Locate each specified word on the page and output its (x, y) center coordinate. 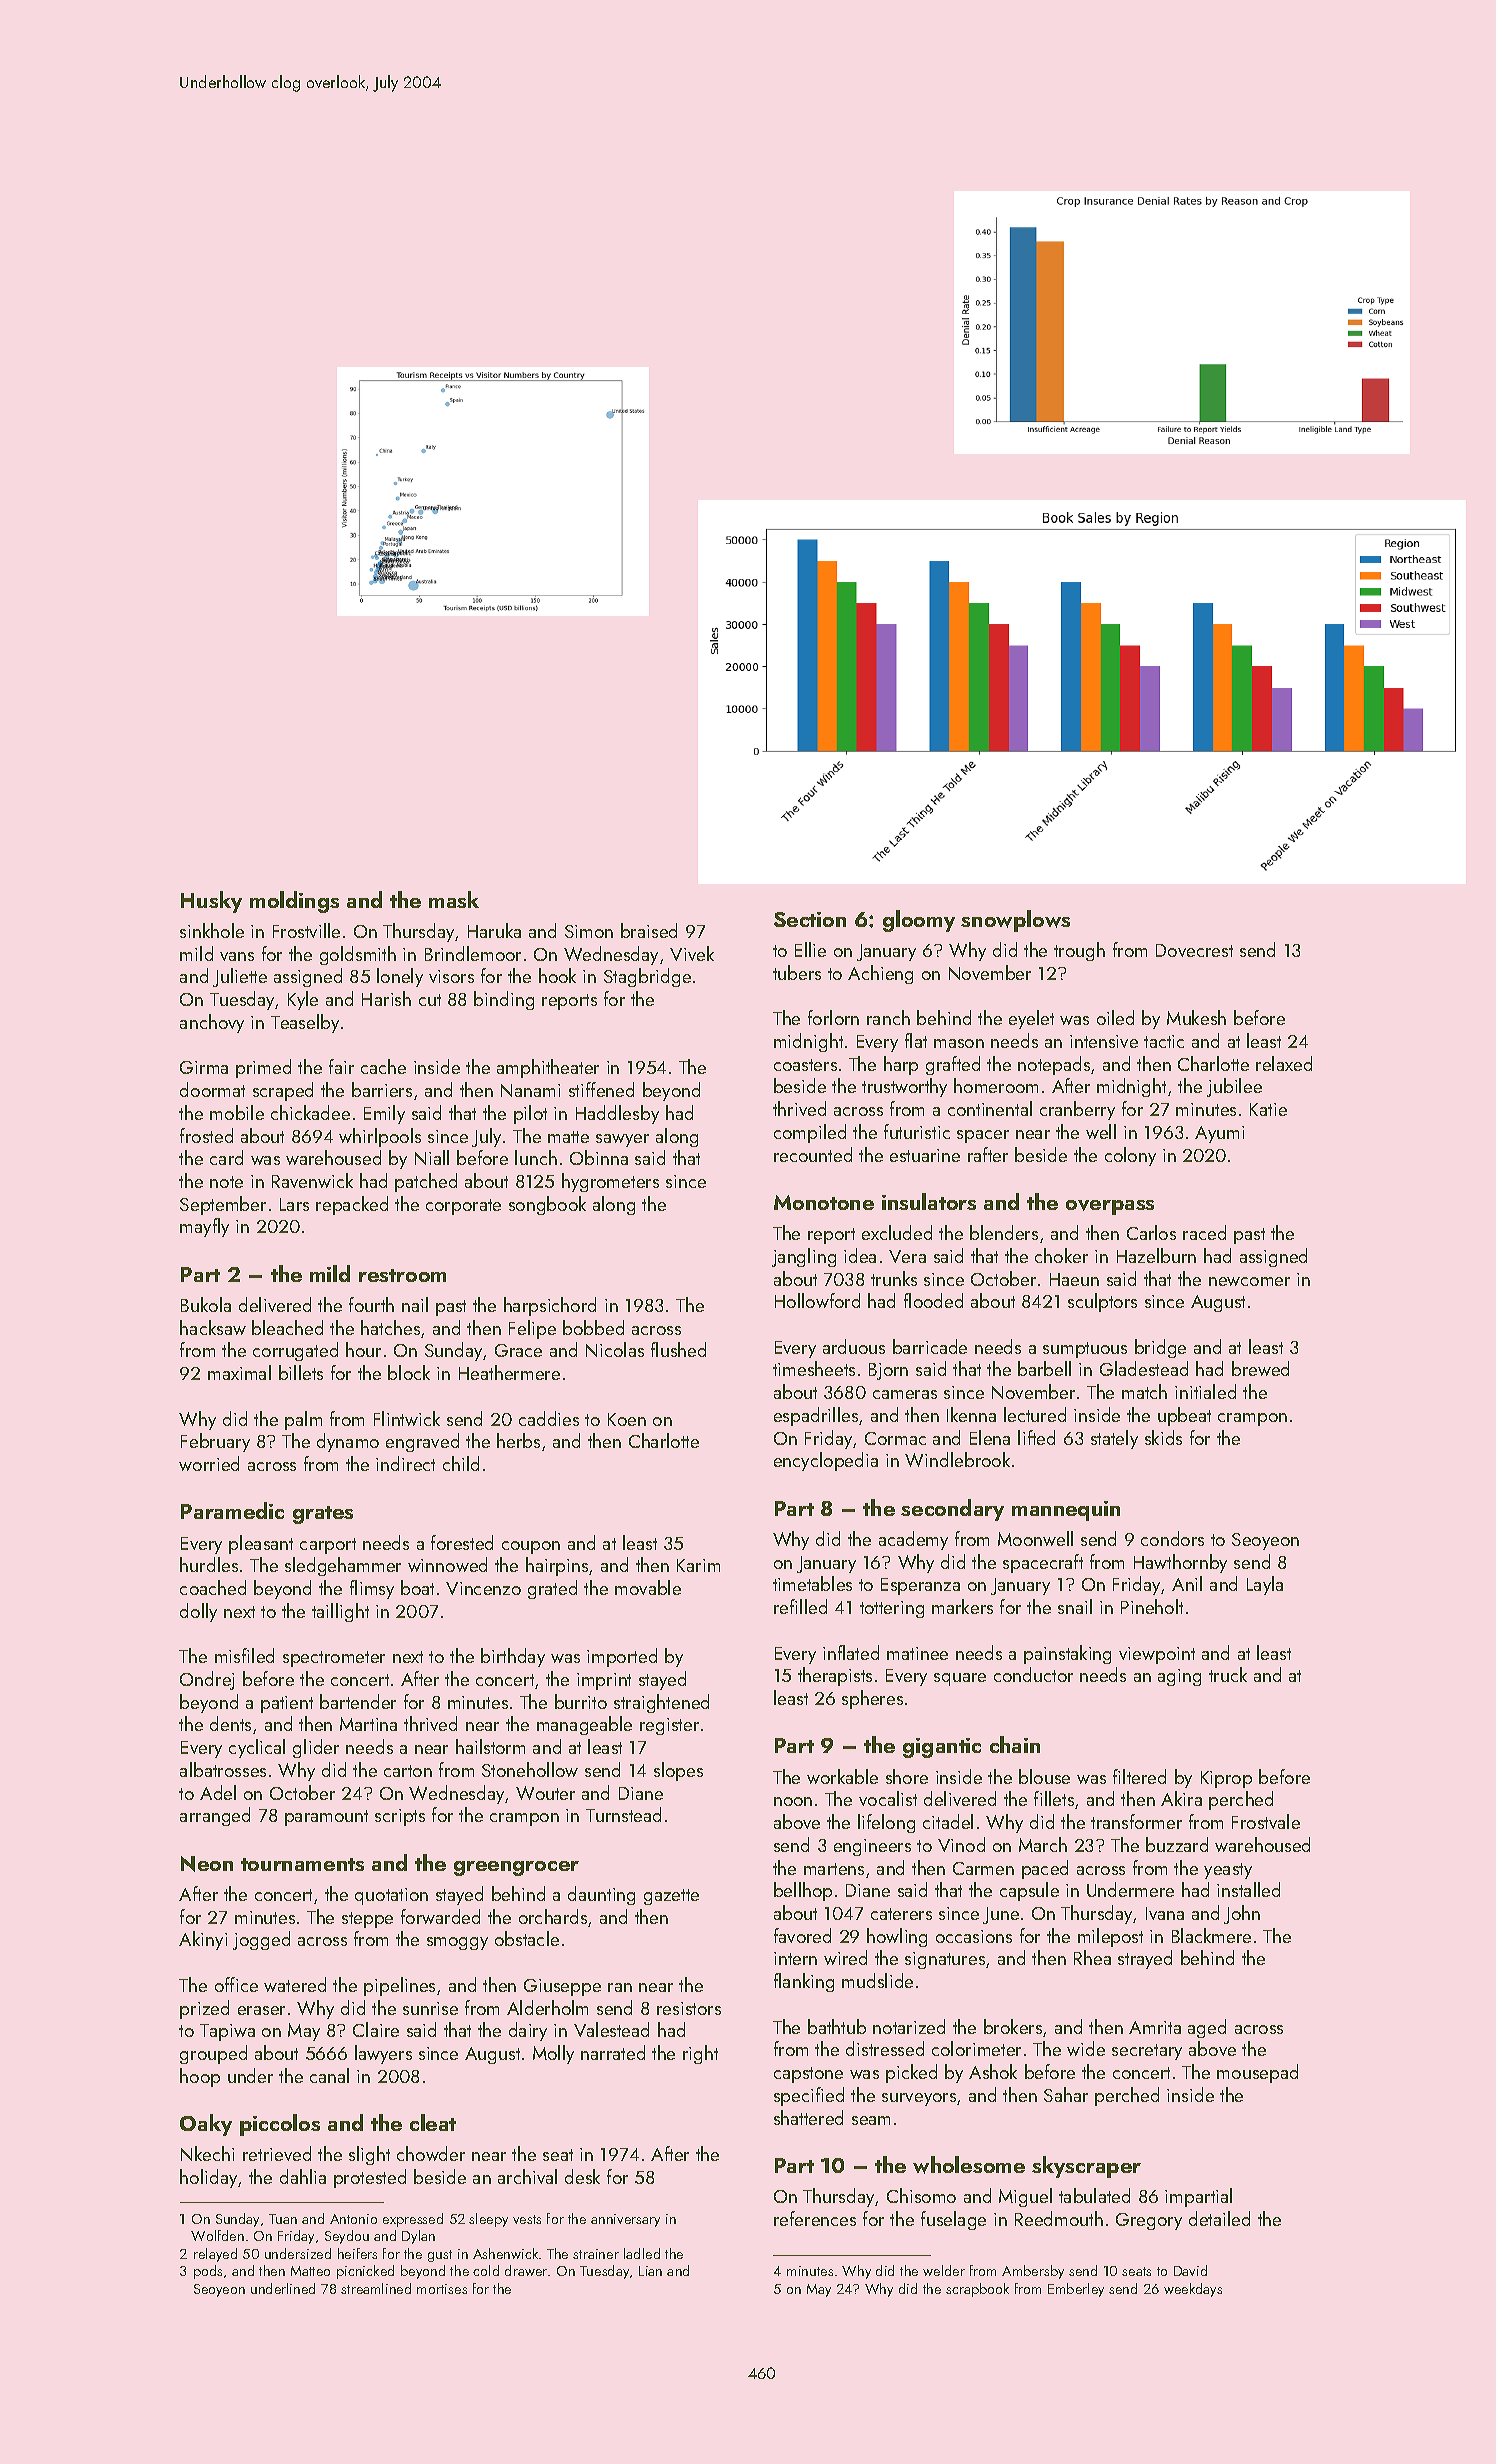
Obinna (599, 1157)
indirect (405, 1463)
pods (208, 2272)
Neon (207, 1864)
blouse (1044, 1776)
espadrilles (816, 1416)
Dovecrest (1194, 950)
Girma (204, 1067)
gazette (671, 1897)
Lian (650, 2271)
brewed (1260, 1368)
